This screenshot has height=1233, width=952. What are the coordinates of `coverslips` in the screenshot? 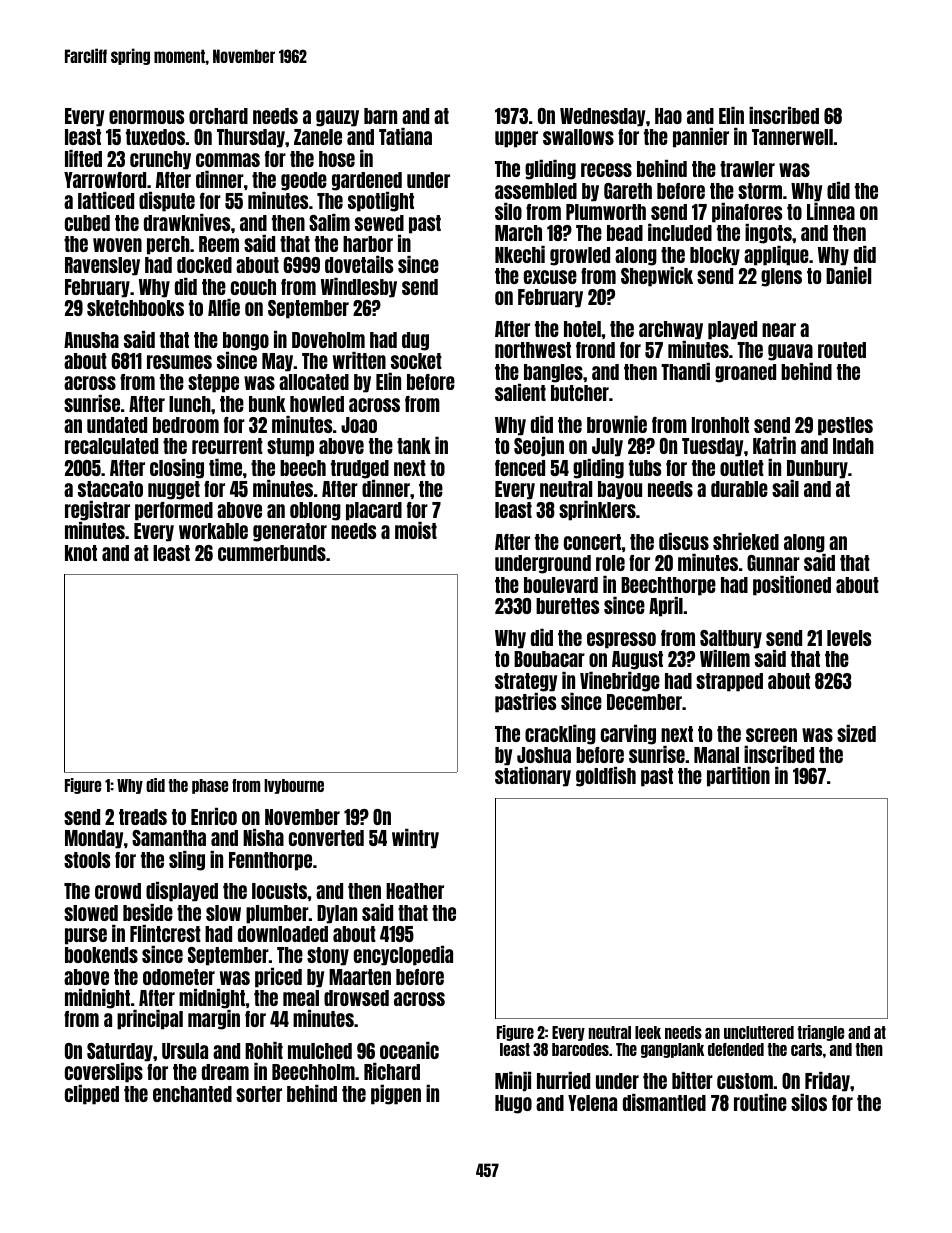 It's located at (104, 1073).
